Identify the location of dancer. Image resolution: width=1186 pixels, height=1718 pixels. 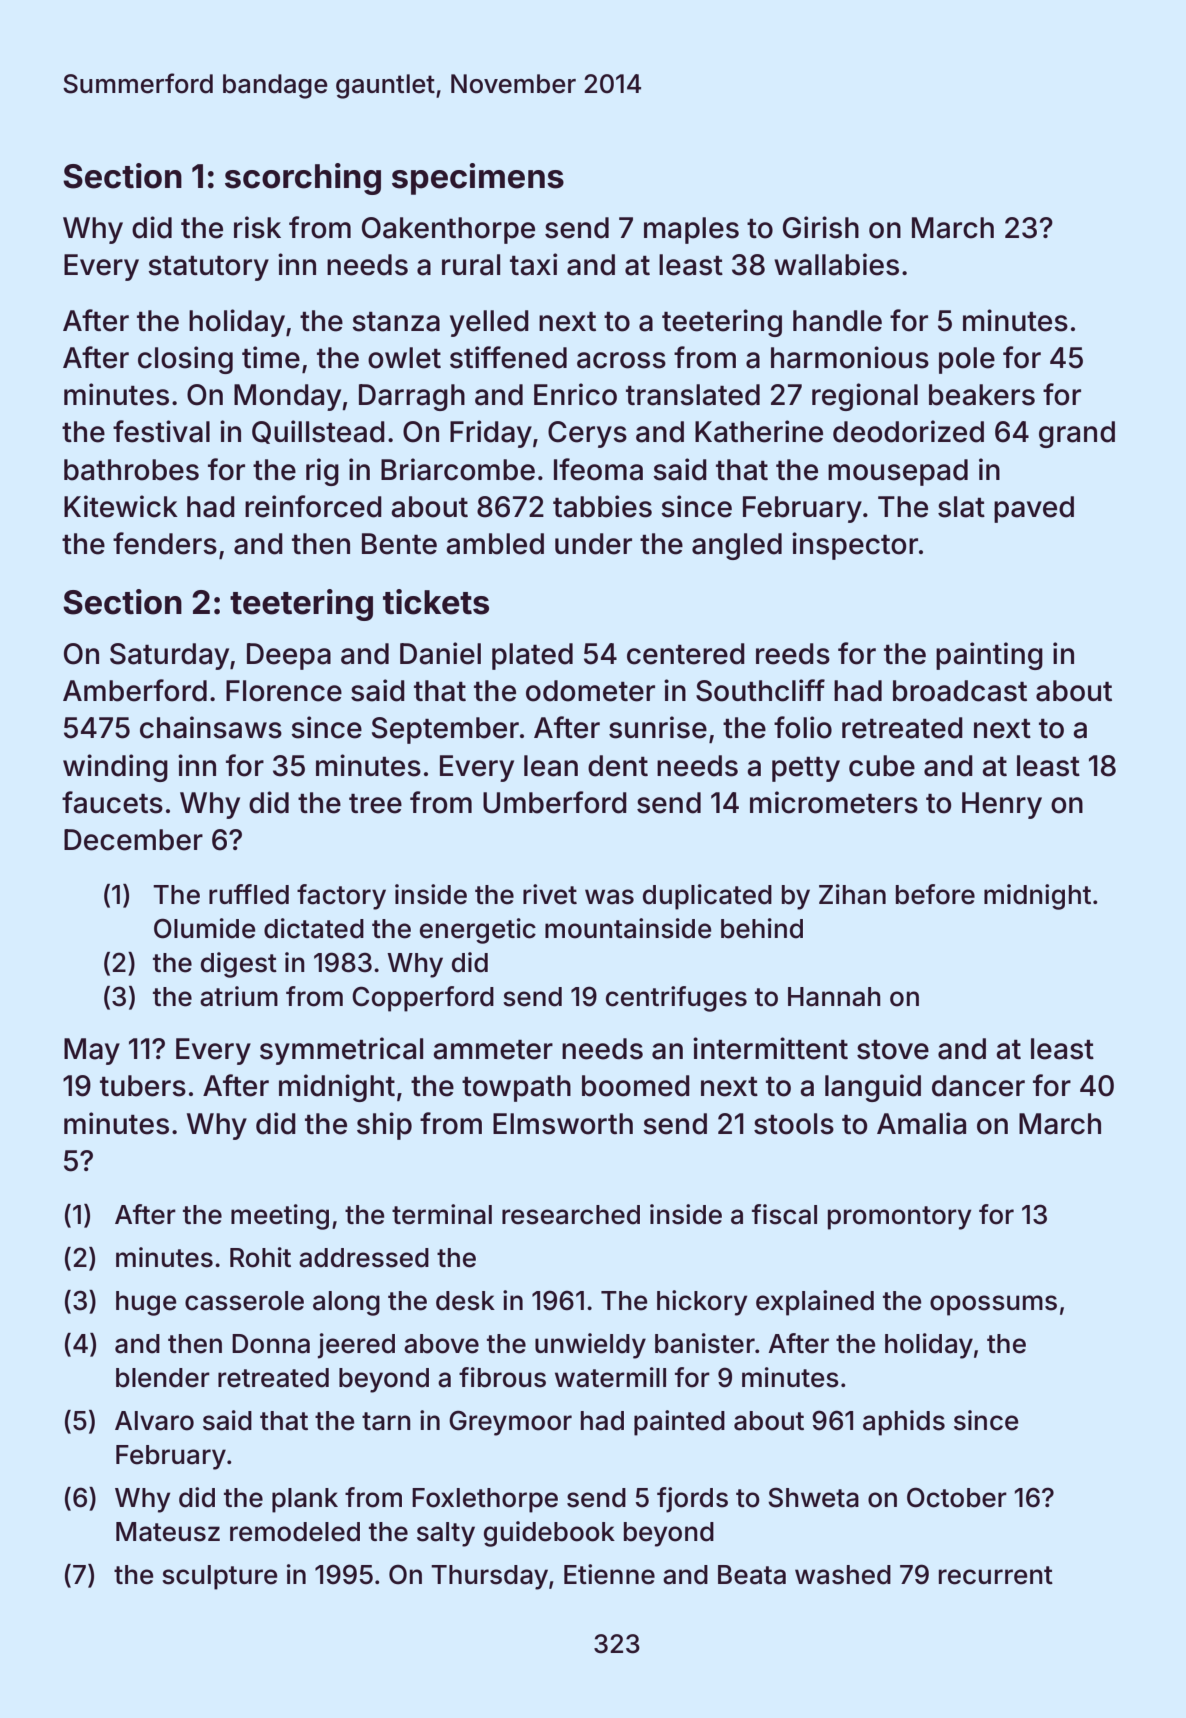
(978, 1086).
